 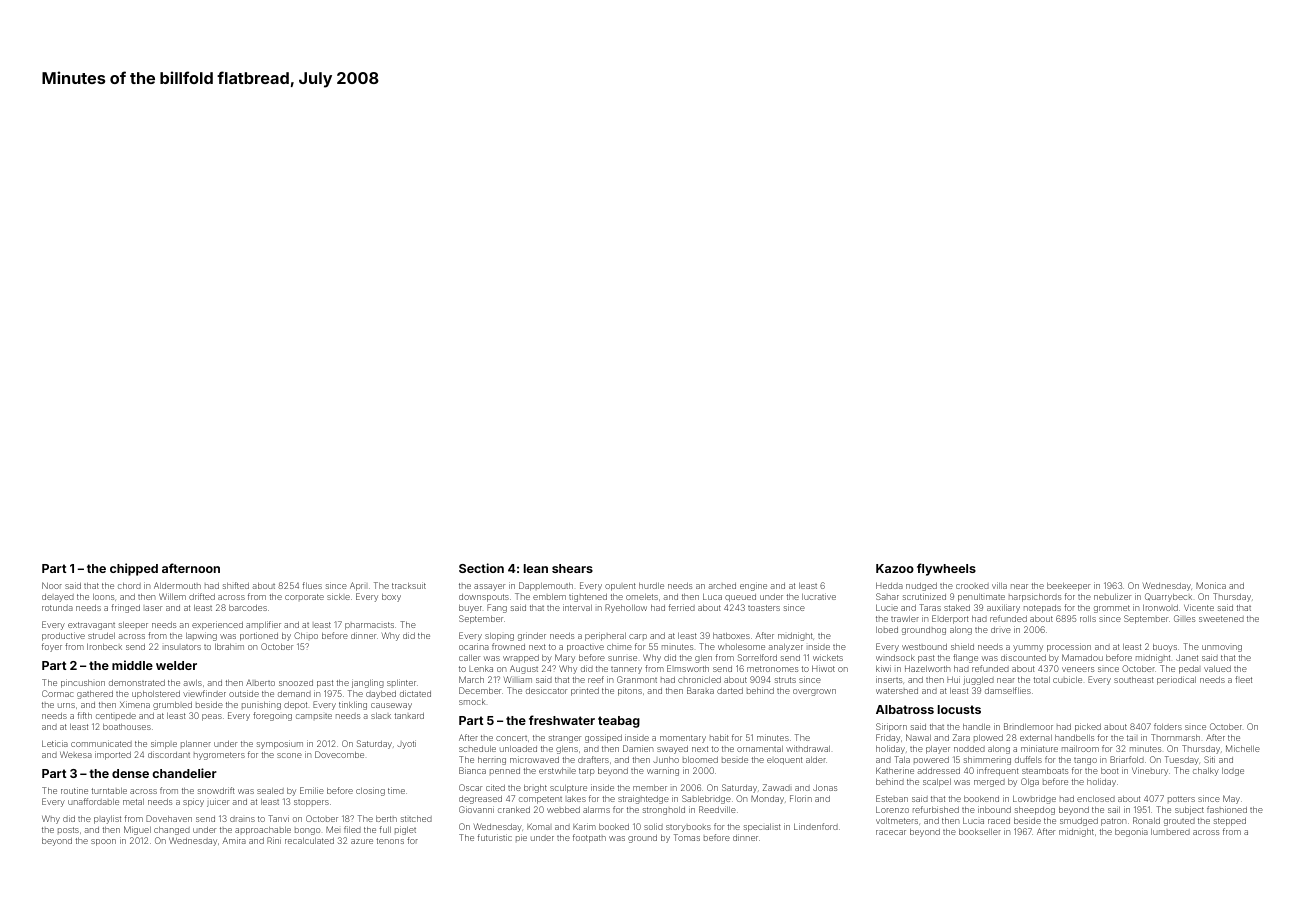 I want to click on spoon, so click(x=103, y=842).
